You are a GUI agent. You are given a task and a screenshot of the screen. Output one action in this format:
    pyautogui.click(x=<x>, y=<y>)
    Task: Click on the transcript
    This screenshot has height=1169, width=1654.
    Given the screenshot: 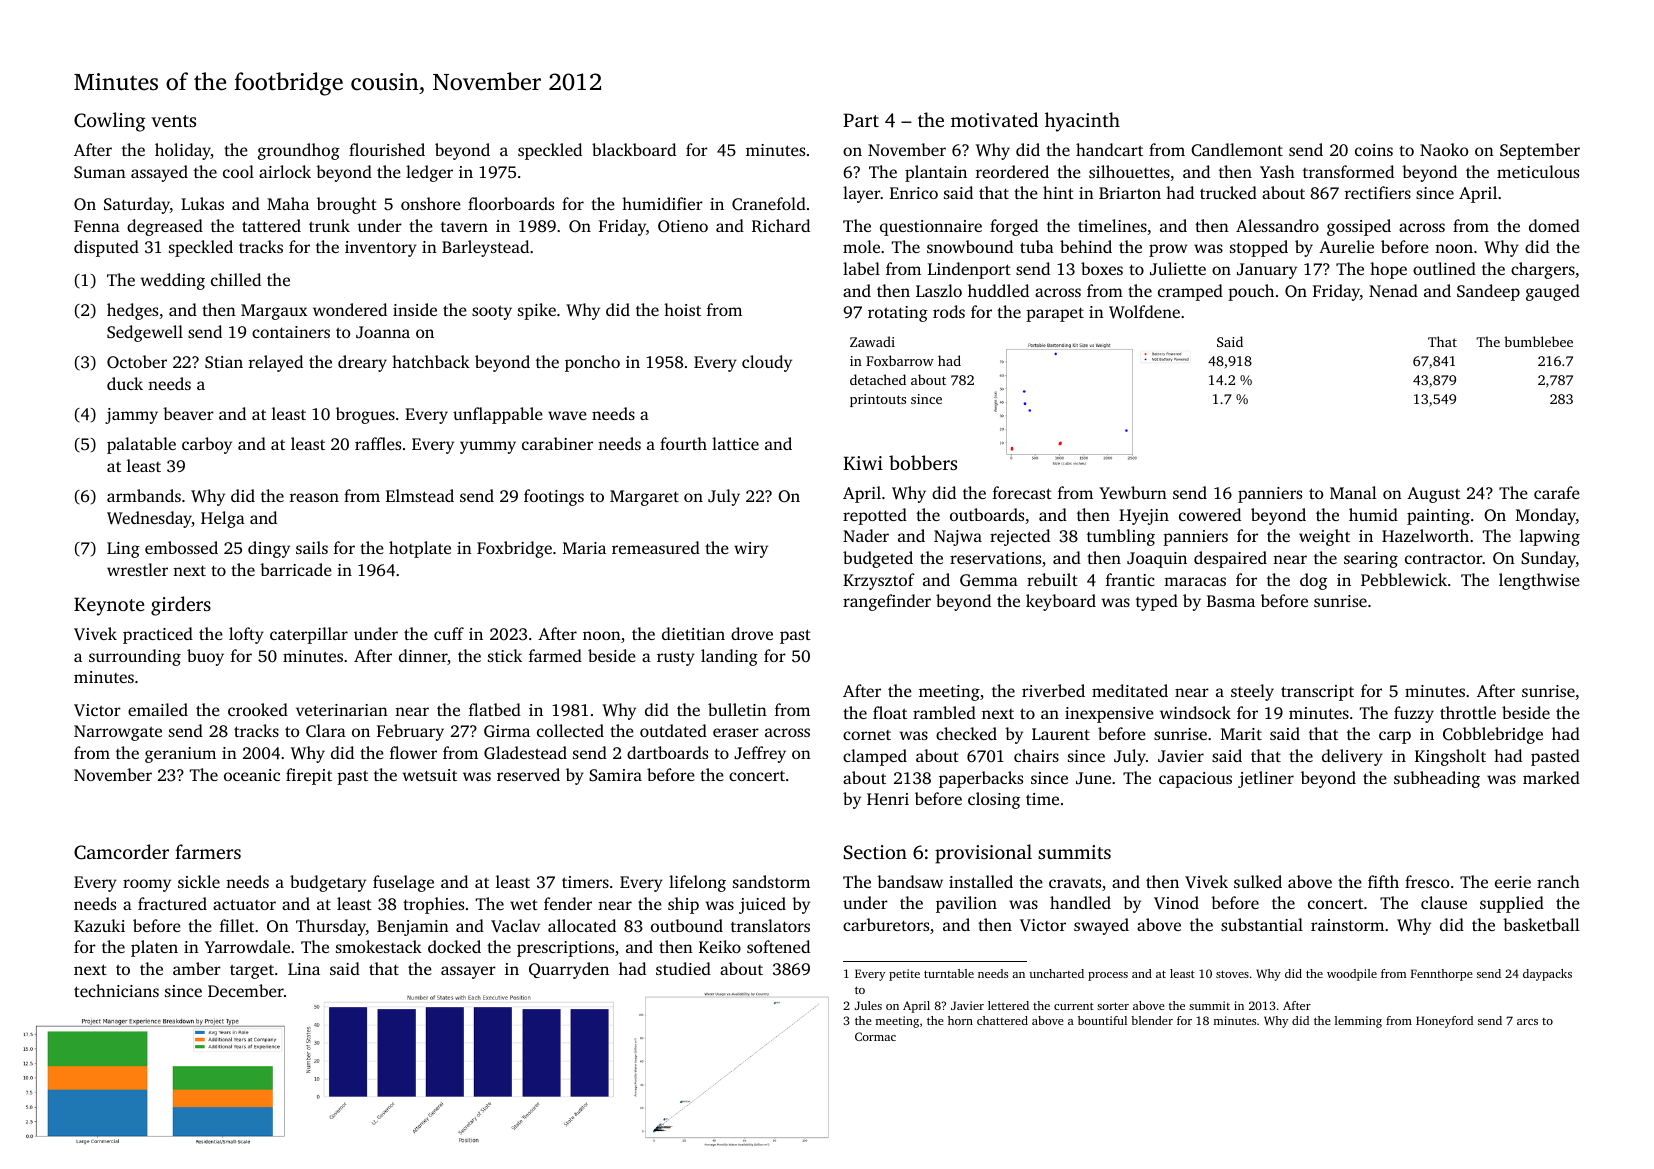 What is the action you would take?
    pyautogui.click(x=1317, y=693)
